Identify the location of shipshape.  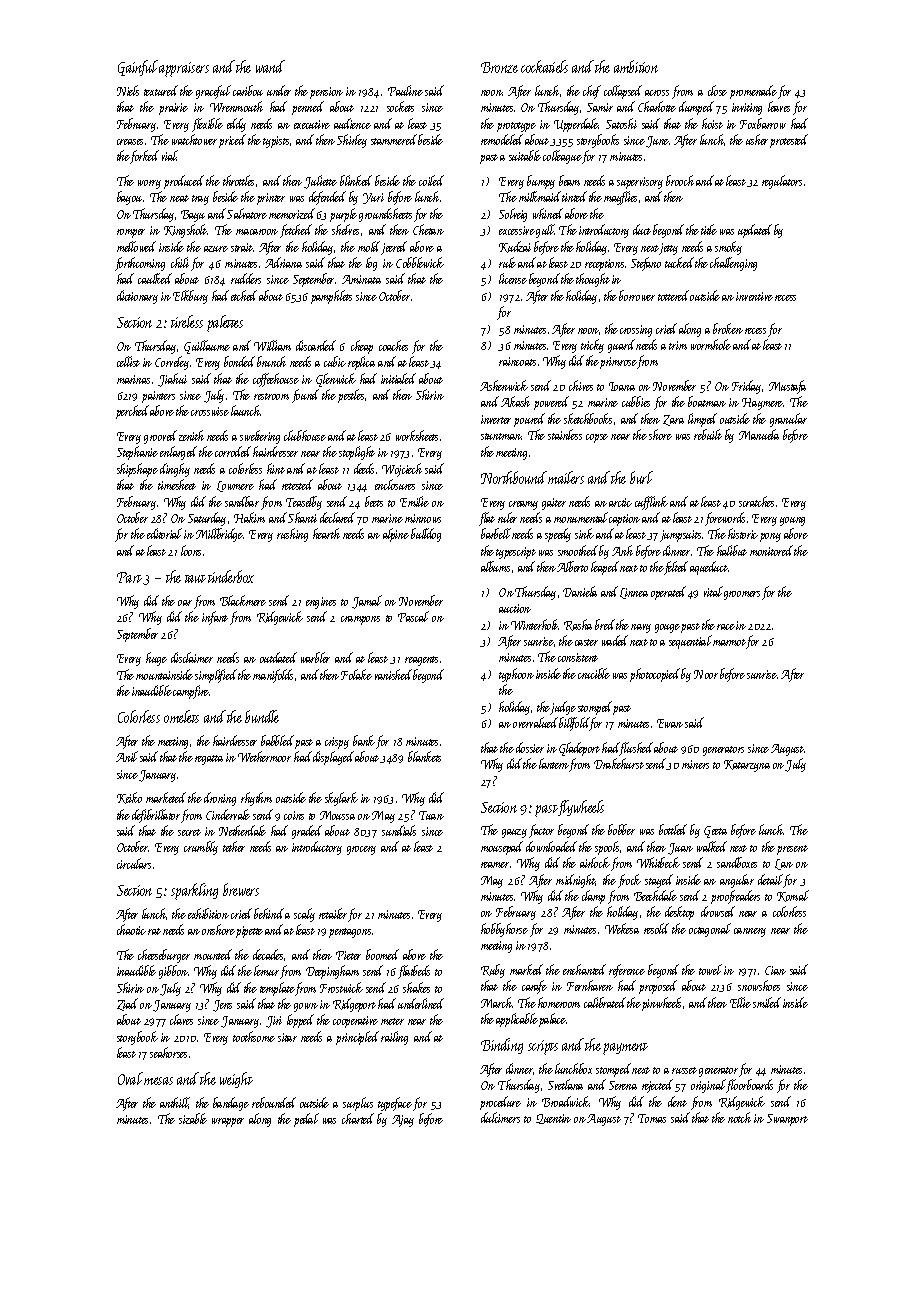
(137, 470).
